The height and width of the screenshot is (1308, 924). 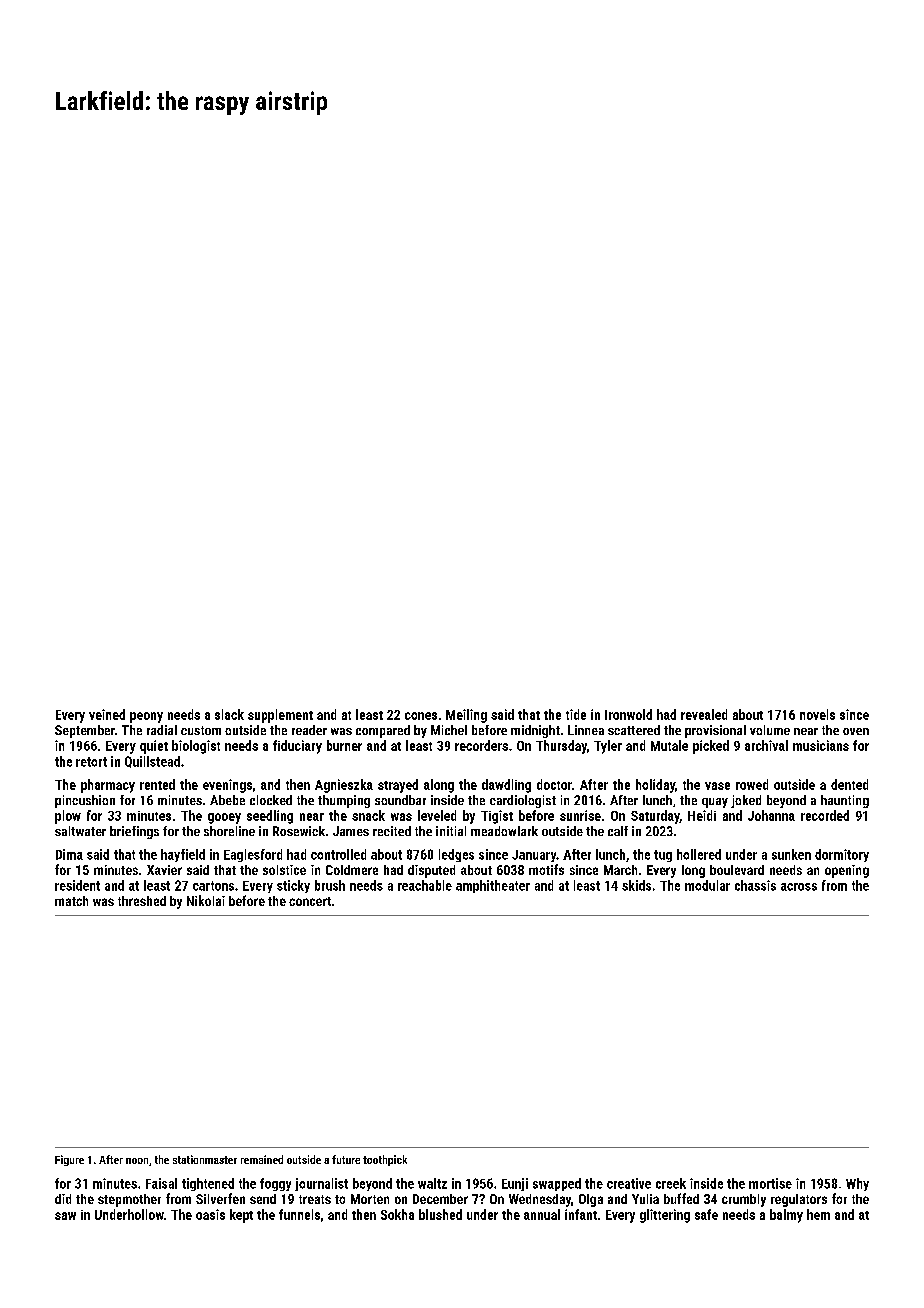 I want to click on Figure, so click(x=69, y=1160).
